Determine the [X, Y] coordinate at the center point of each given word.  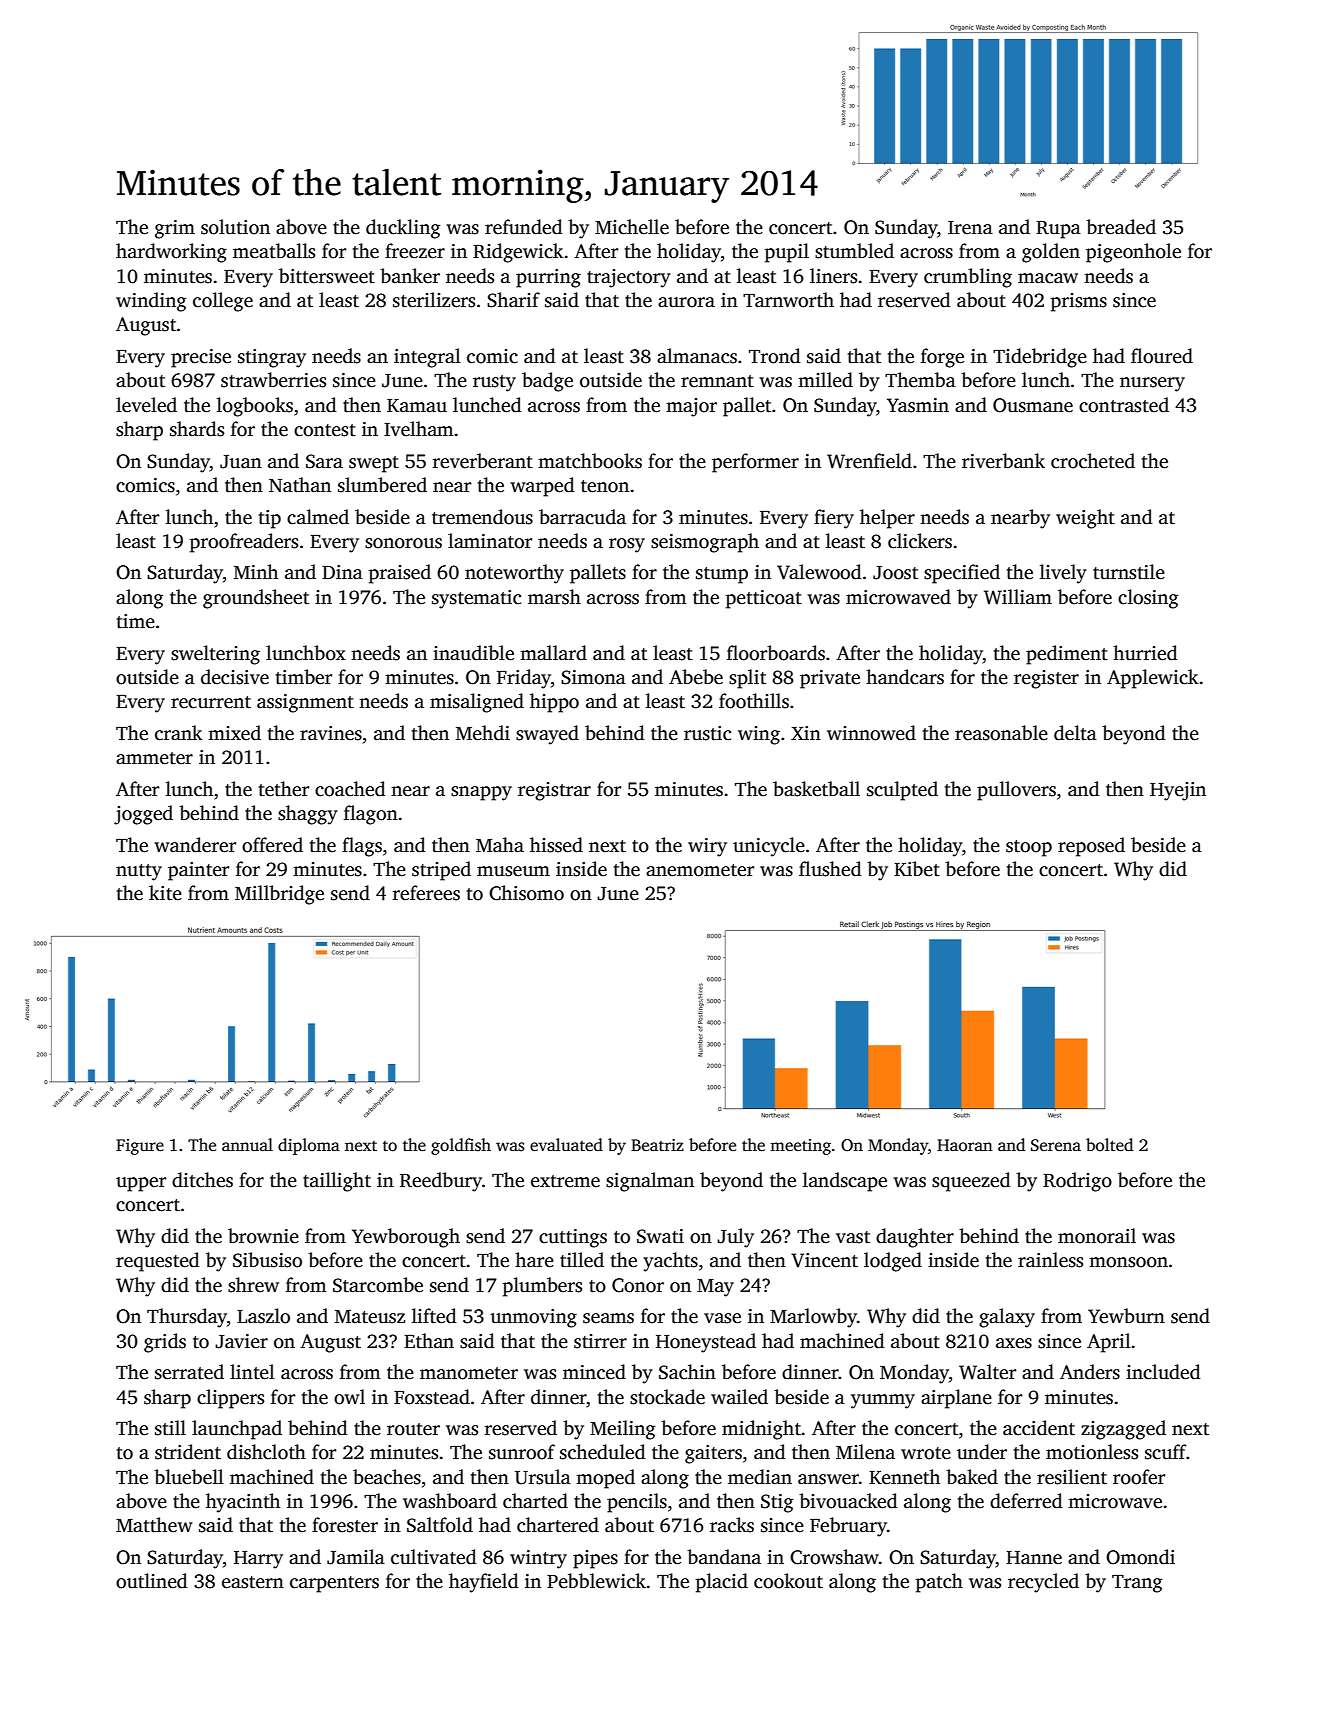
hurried [1145, 653]
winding [151, 302]
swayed [547, 735]
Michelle [632, 227]
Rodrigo [1077, 1182]
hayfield [484, 1583]
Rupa [1058, 230]
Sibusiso [267, 1260]
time [136, 621]
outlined [152, 1581]
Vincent [824, 1260]
